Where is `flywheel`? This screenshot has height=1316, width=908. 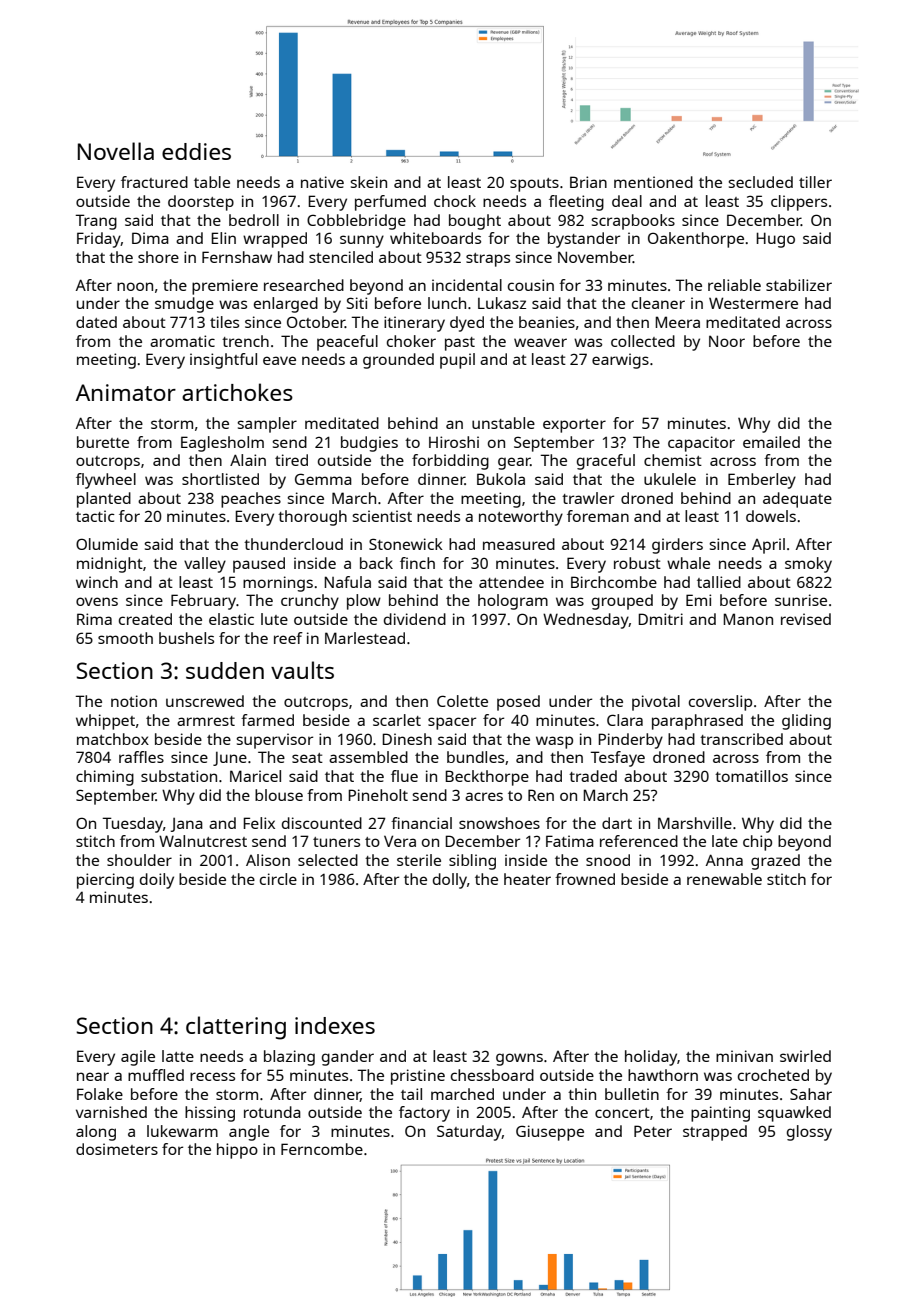 flywheel is located at coordinates (106, 481).
